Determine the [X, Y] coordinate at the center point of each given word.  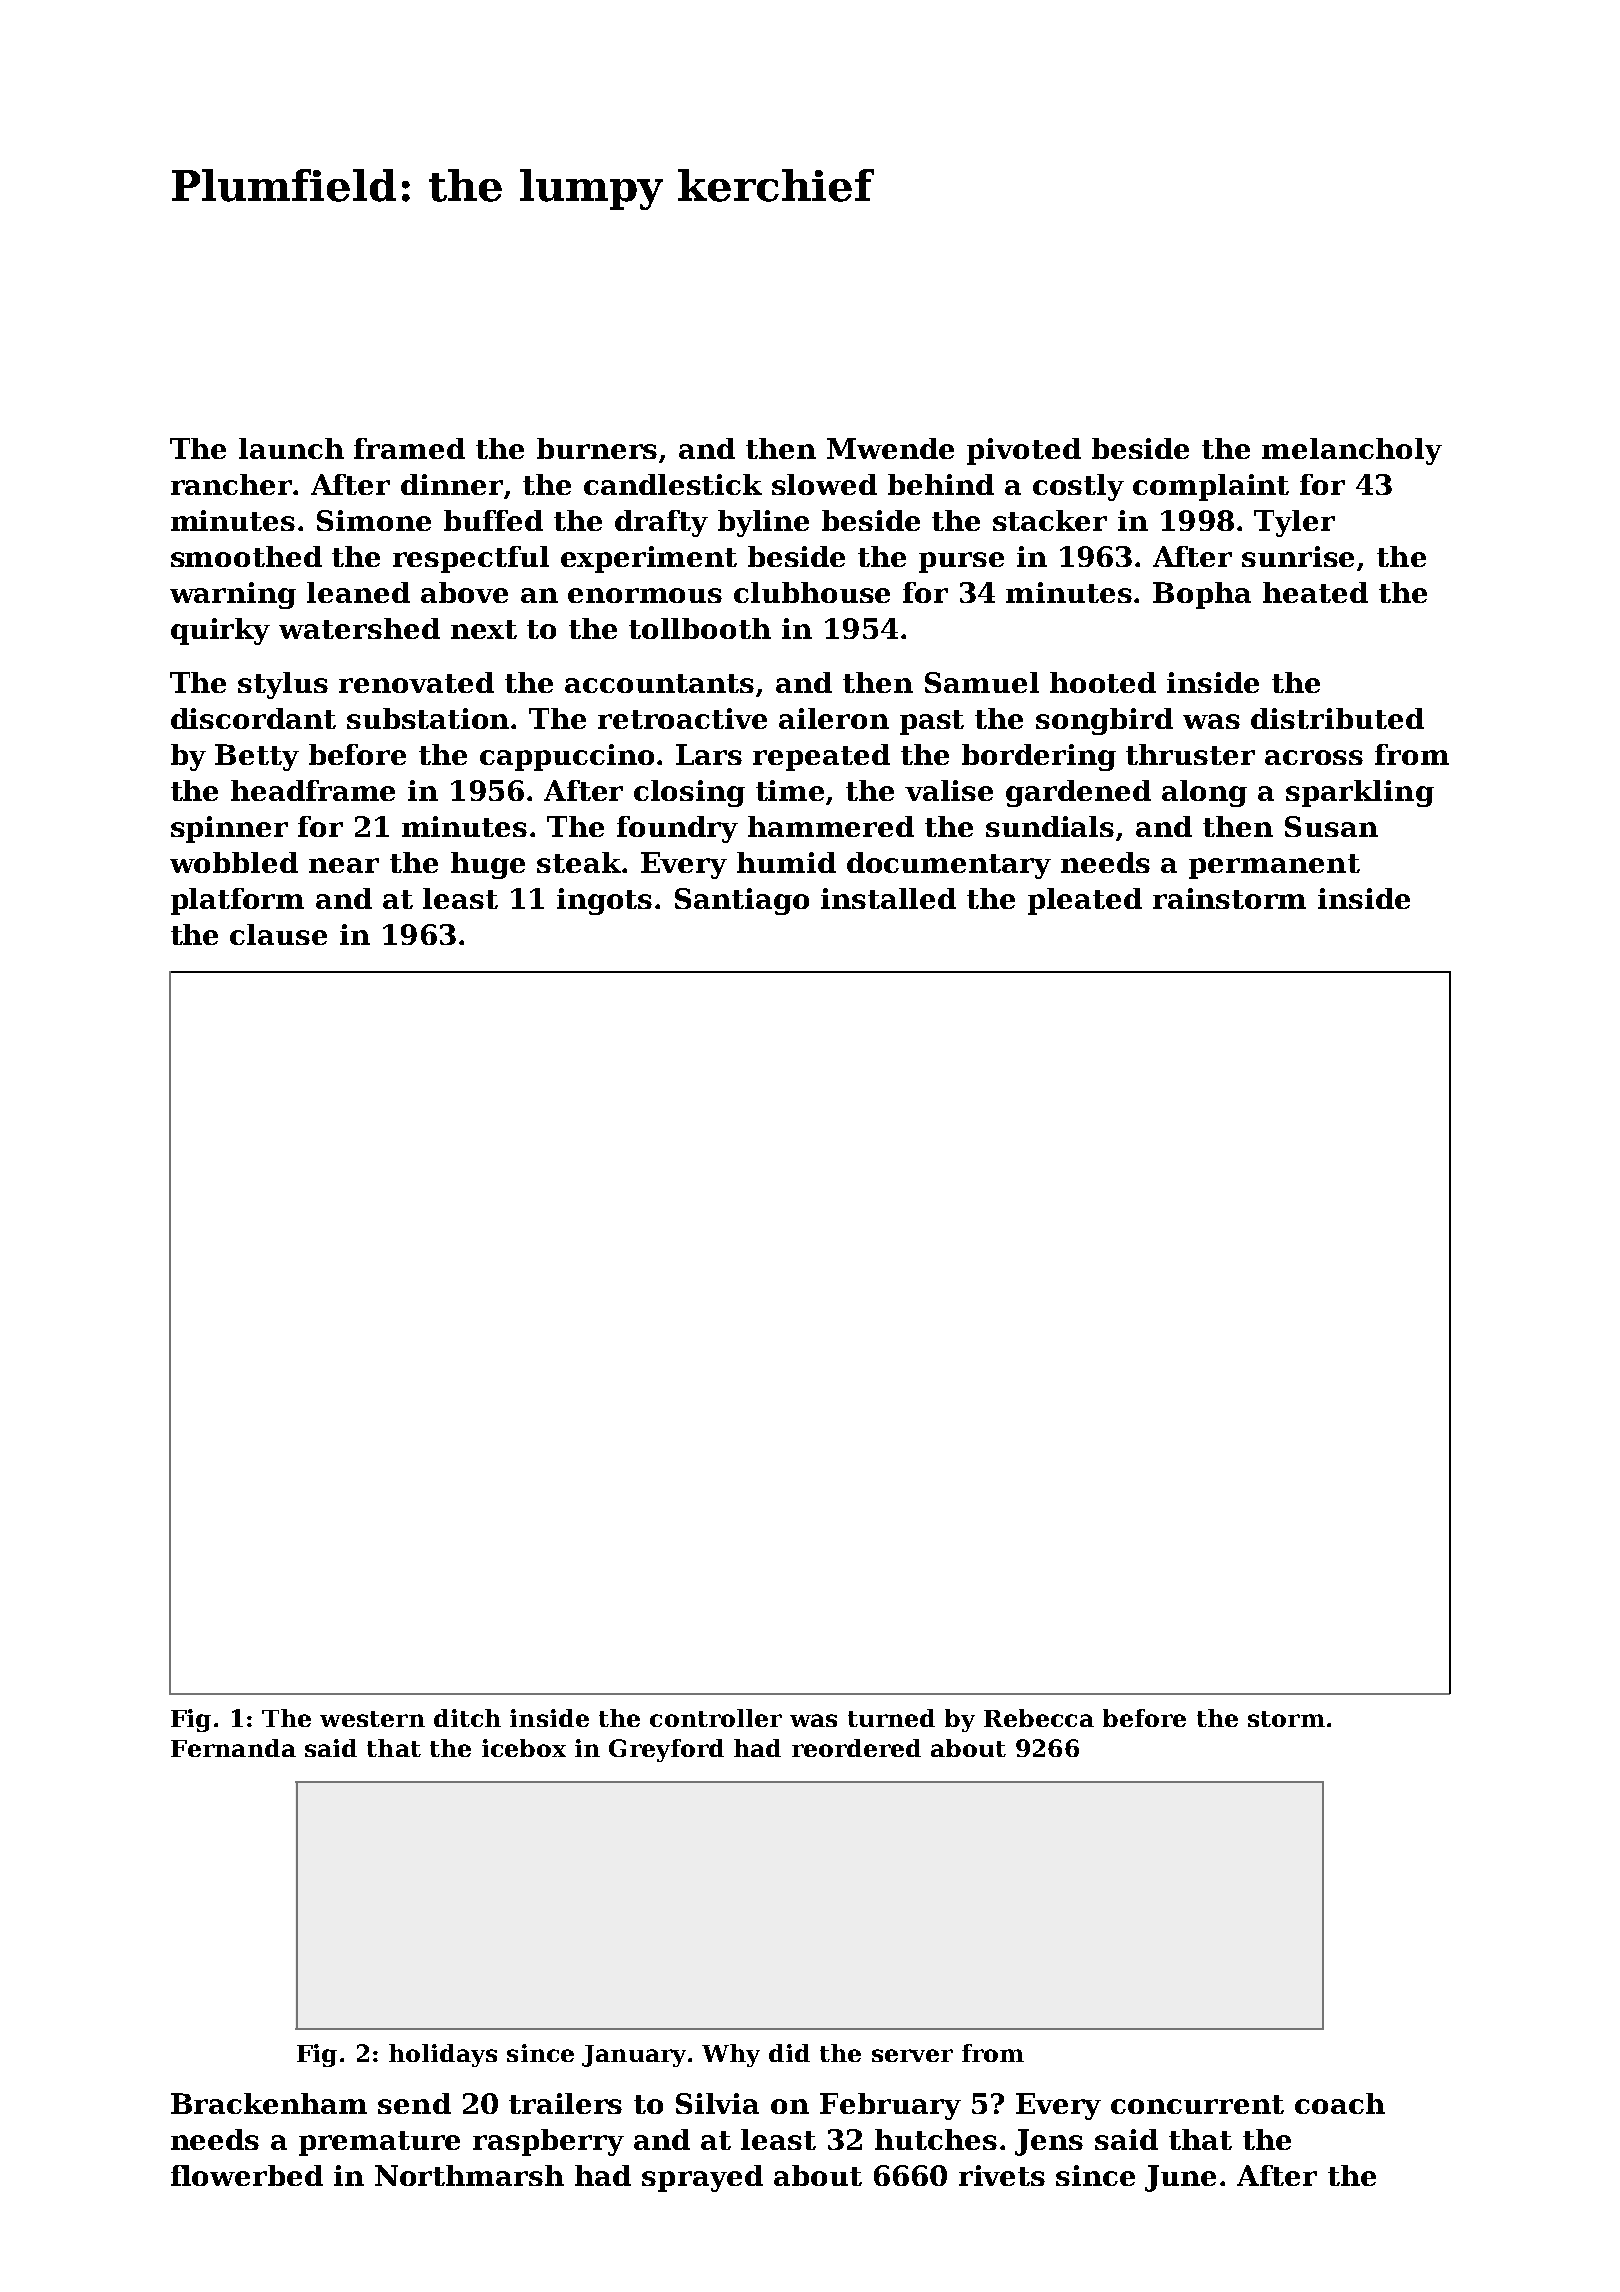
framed [409, 448]
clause [278, 934]
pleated [1085, 901]
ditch [467, 1718]
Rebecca [1039, 1718]
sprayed [702, 2178]
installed [888, 898]
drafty [661, 523]
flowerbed [247, 2175]
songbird [1104, 721]
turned [891, 1718]
